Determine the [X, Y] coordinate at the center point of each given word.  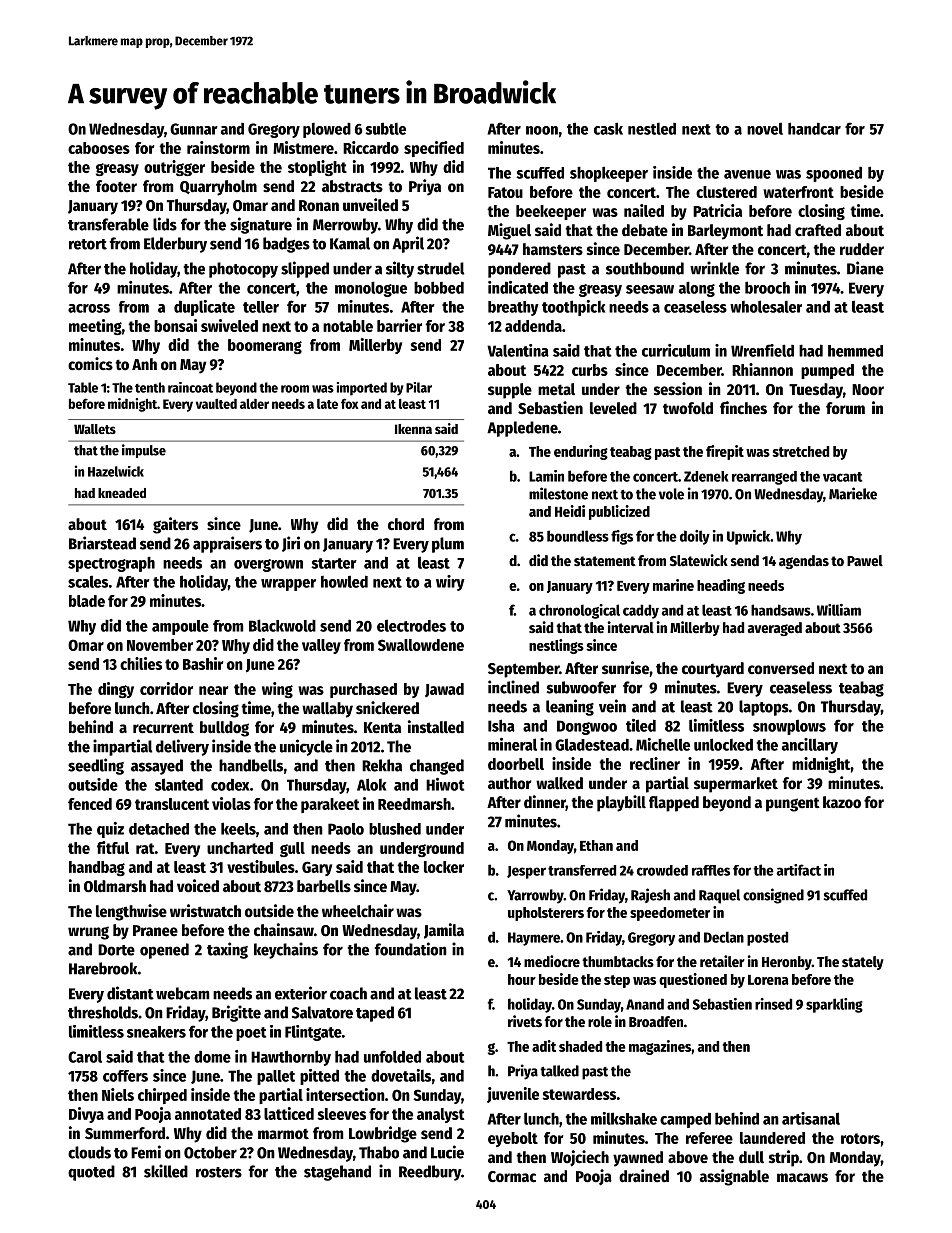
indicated [518, 287]
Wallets [95, 429]
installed [436, 727]
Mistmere [303, 147]
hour [522, 979]
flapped [674, 804]
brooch [767, 287]
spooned [834, 174]
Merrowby [345, 226]
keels [238, 828]
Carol [85, 1056]
